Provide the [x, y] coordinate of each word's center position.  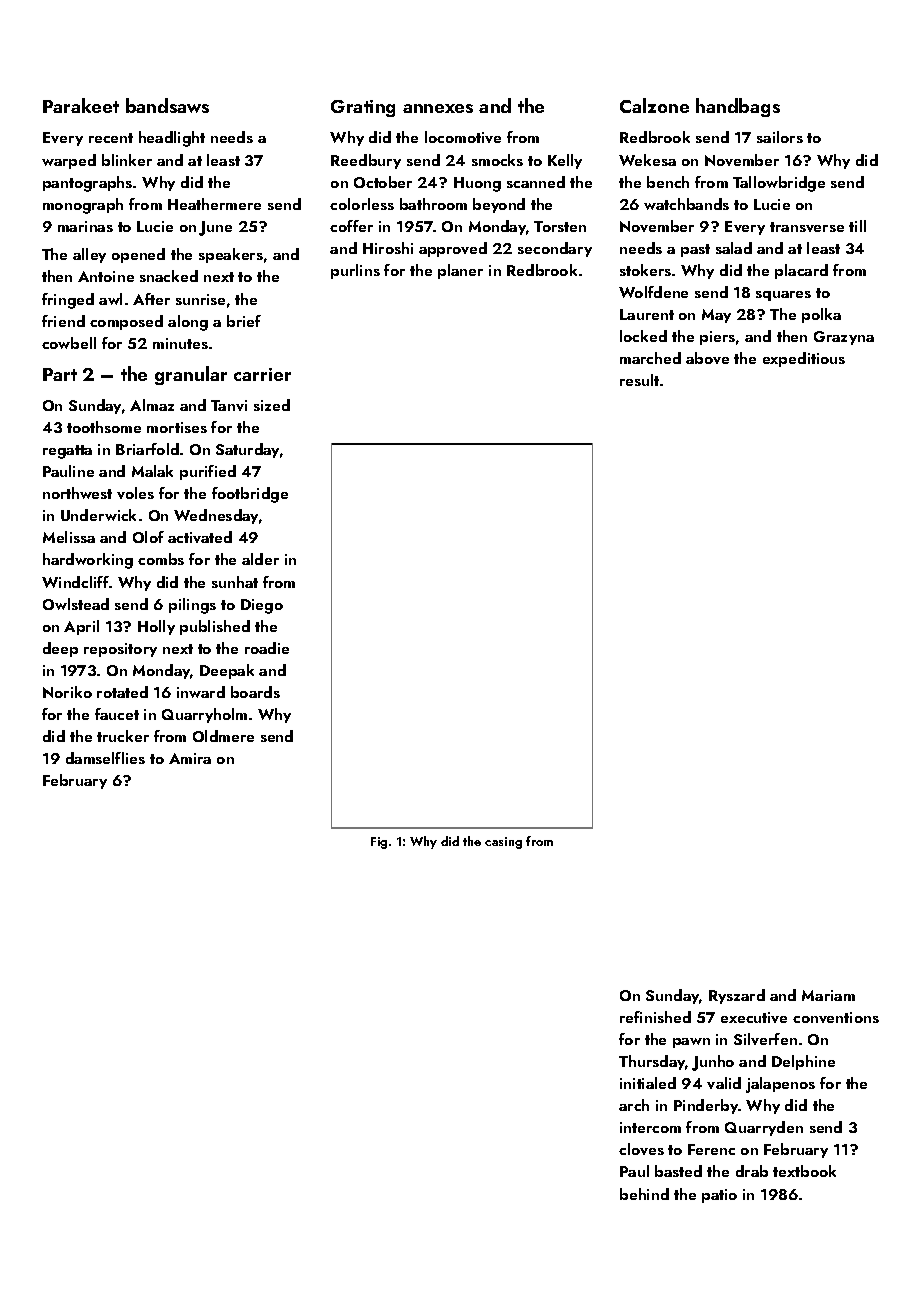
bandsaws [167, 105]
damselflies [105, 758]
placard [801, 271]
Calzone [654, 105]
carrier [262, 374]
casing [503, 843]
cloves [641, 1149]
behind [644, 1194]
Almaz [152, 405]
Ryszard [737, 996]
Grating [363, 108]
